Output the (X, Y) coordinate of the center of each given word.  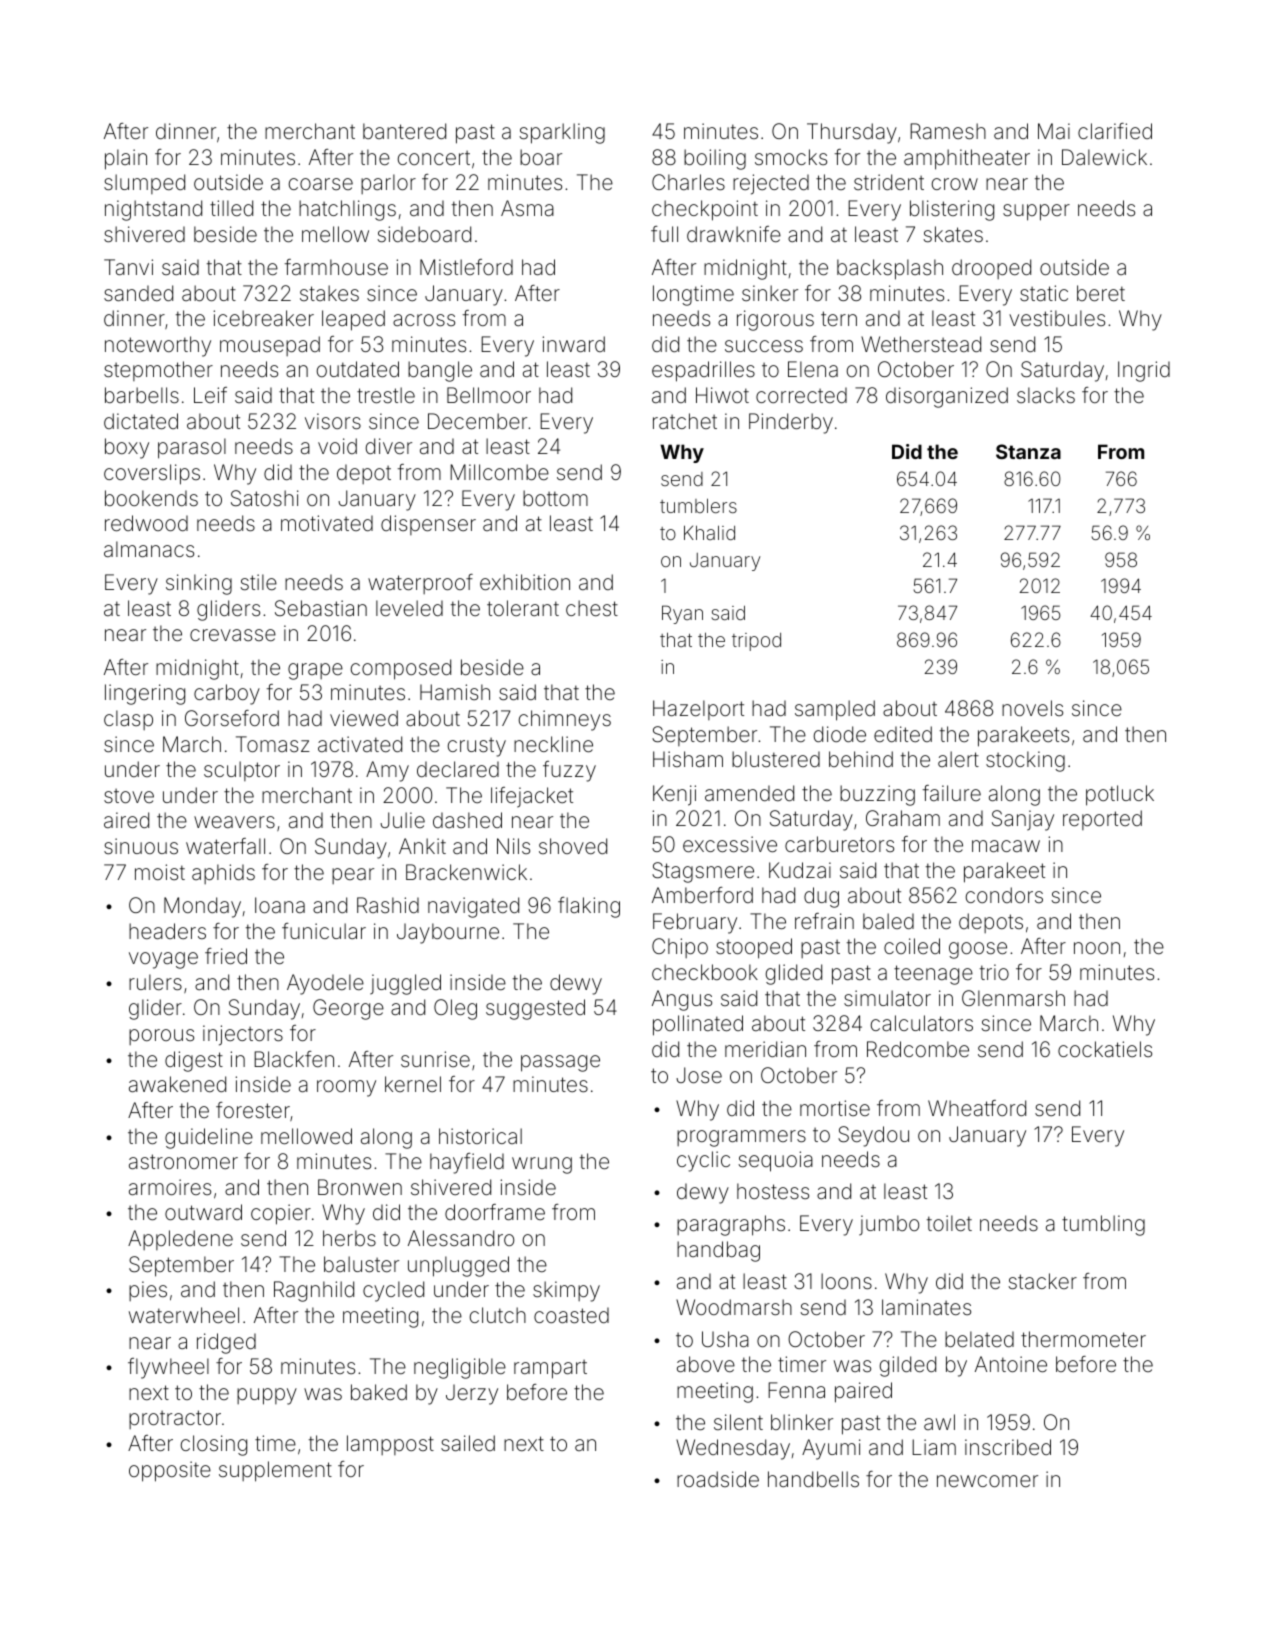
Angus (682, 1000)
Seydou (873, 1136)
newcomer (987, 1481)
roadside (718, 1479)
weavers (234, 822)
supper (1036, 212)
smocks (791, 157)
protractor (175, 1419)
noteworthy (158, 346)
